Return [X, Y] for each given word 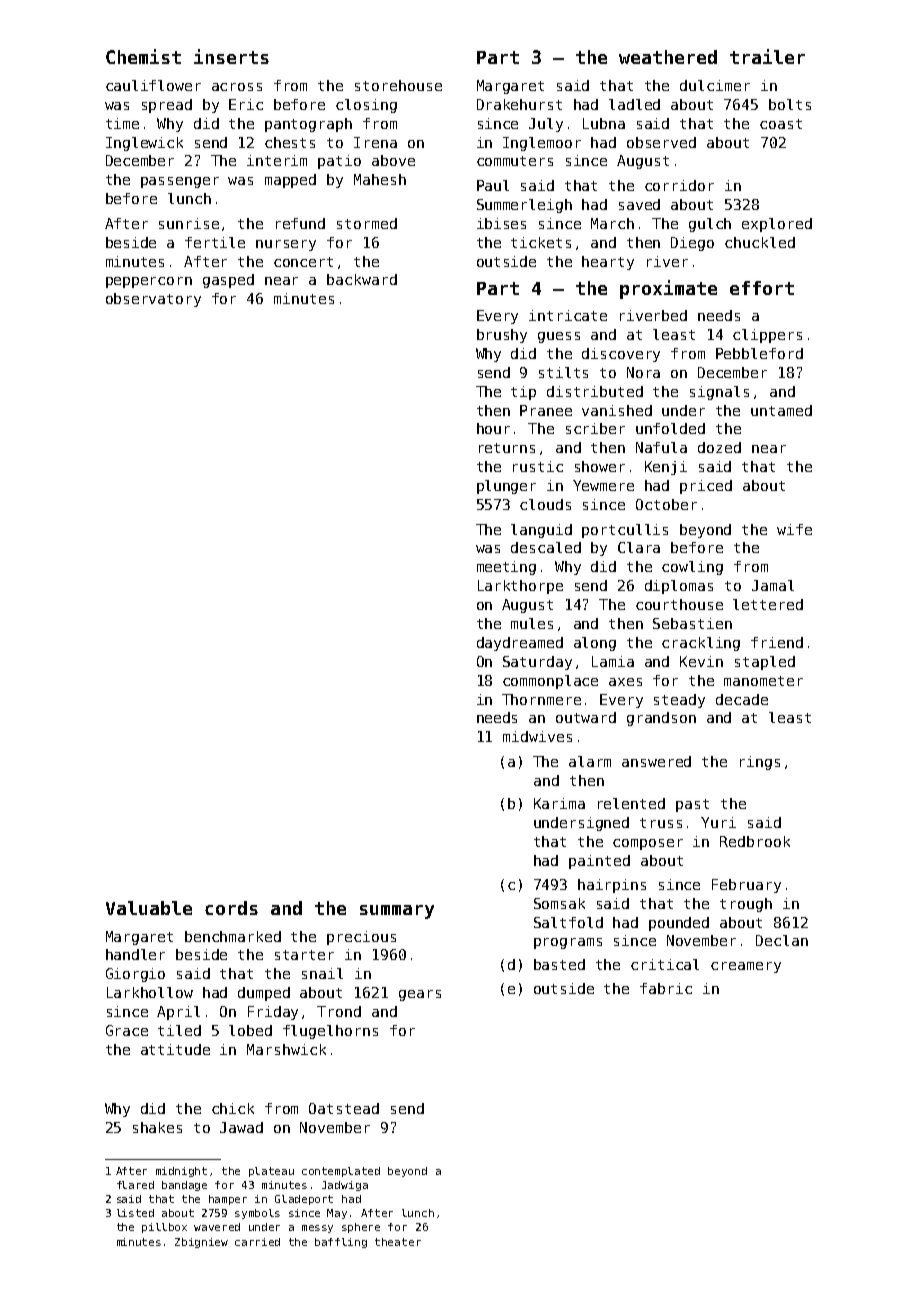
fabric [666, 988]
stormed [367, 223]
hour [493, 428]
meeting [506, 568]
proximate [668, 289]
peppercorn [149, 282]
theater [398, 1242]
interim [277, 160]
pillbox [164, 1228]
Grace [127, 1030]
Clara [639, 547]
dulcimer [715, 85]
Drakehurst [519, 104]
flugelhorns [330, 1032]
